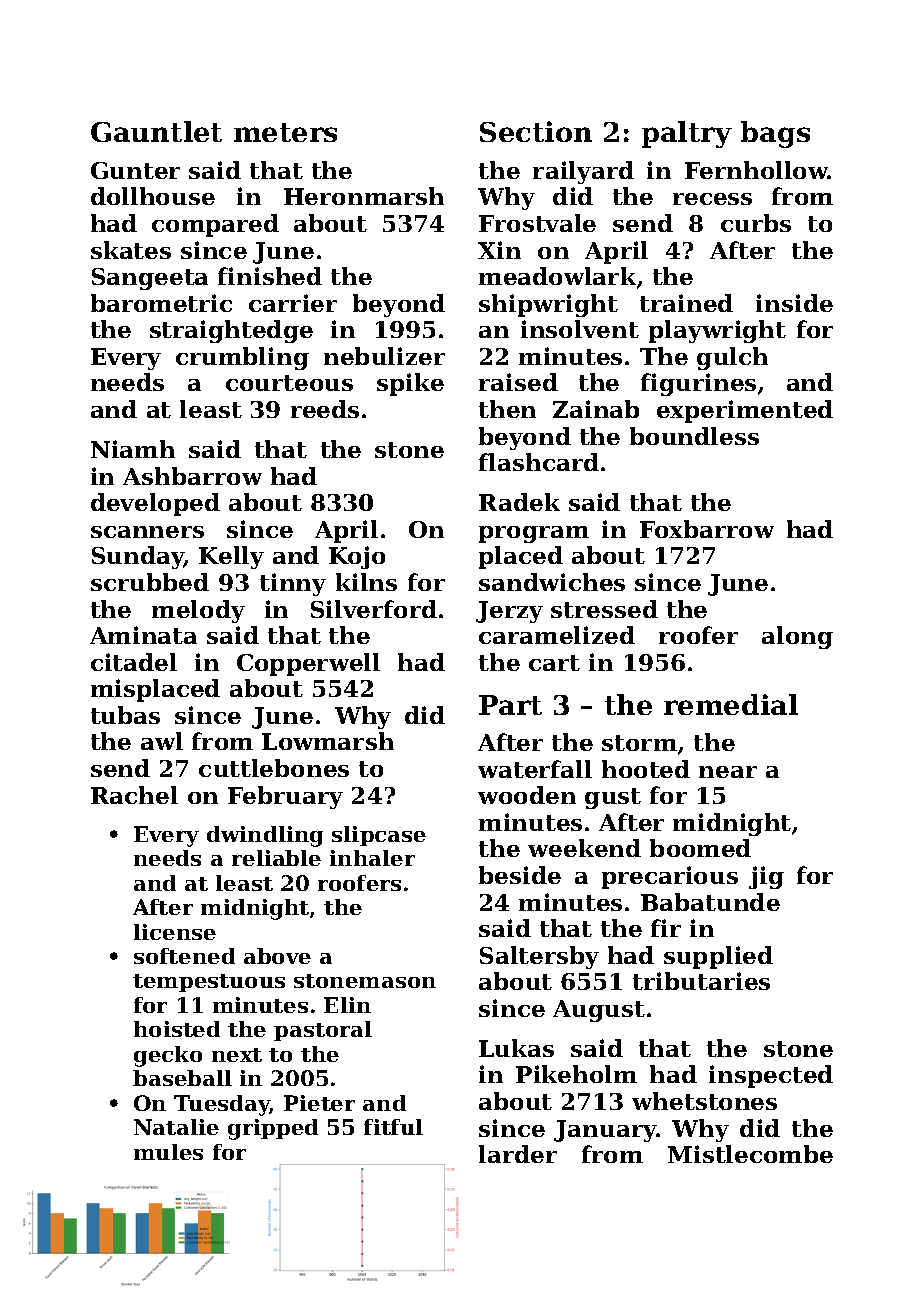 The width and height of the screenshot is (924, 1311). I want to click on Ashbarrow, so click(192, 476).
